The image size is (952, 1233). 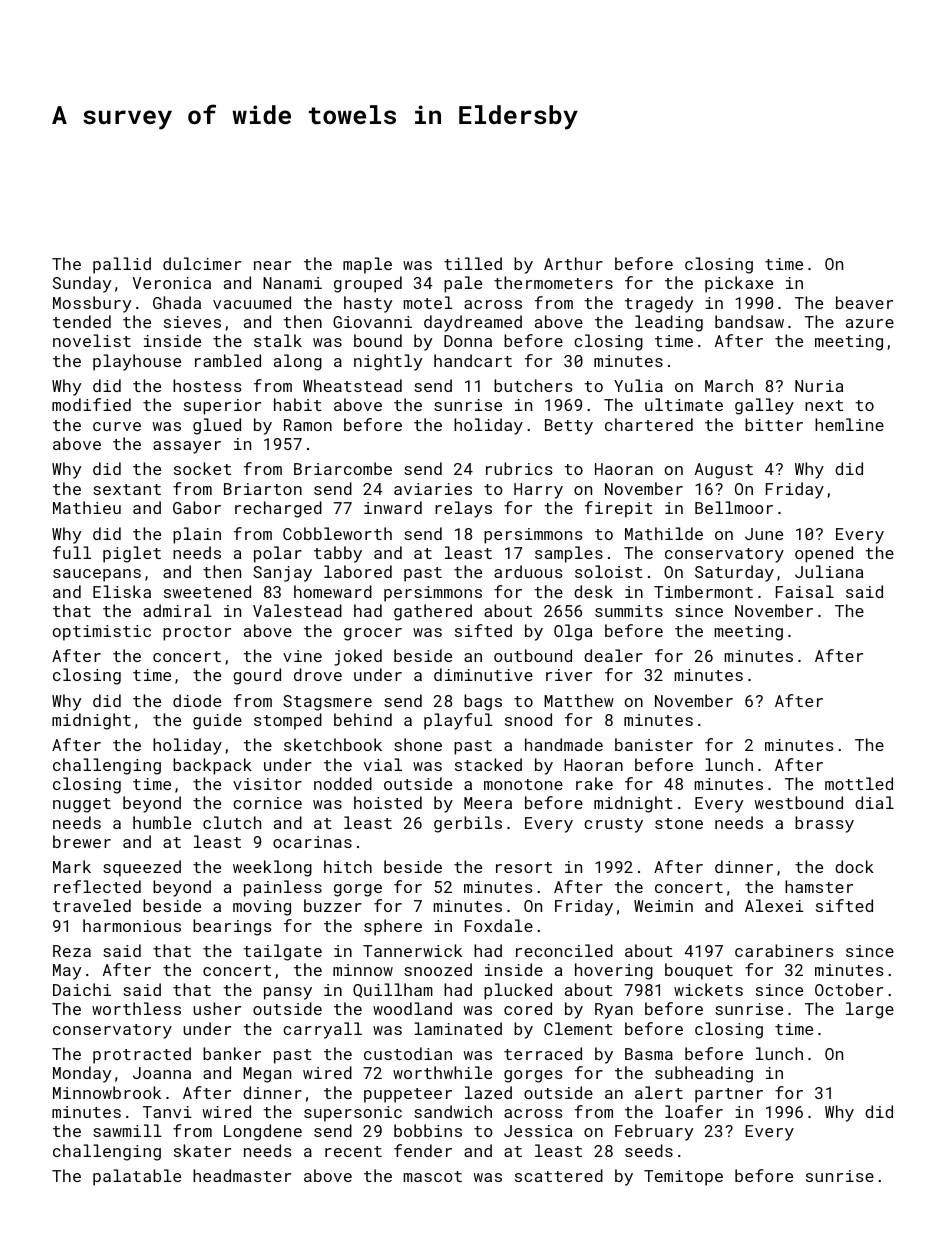 I want to click on Nuria, so click(x=819, y=386).
